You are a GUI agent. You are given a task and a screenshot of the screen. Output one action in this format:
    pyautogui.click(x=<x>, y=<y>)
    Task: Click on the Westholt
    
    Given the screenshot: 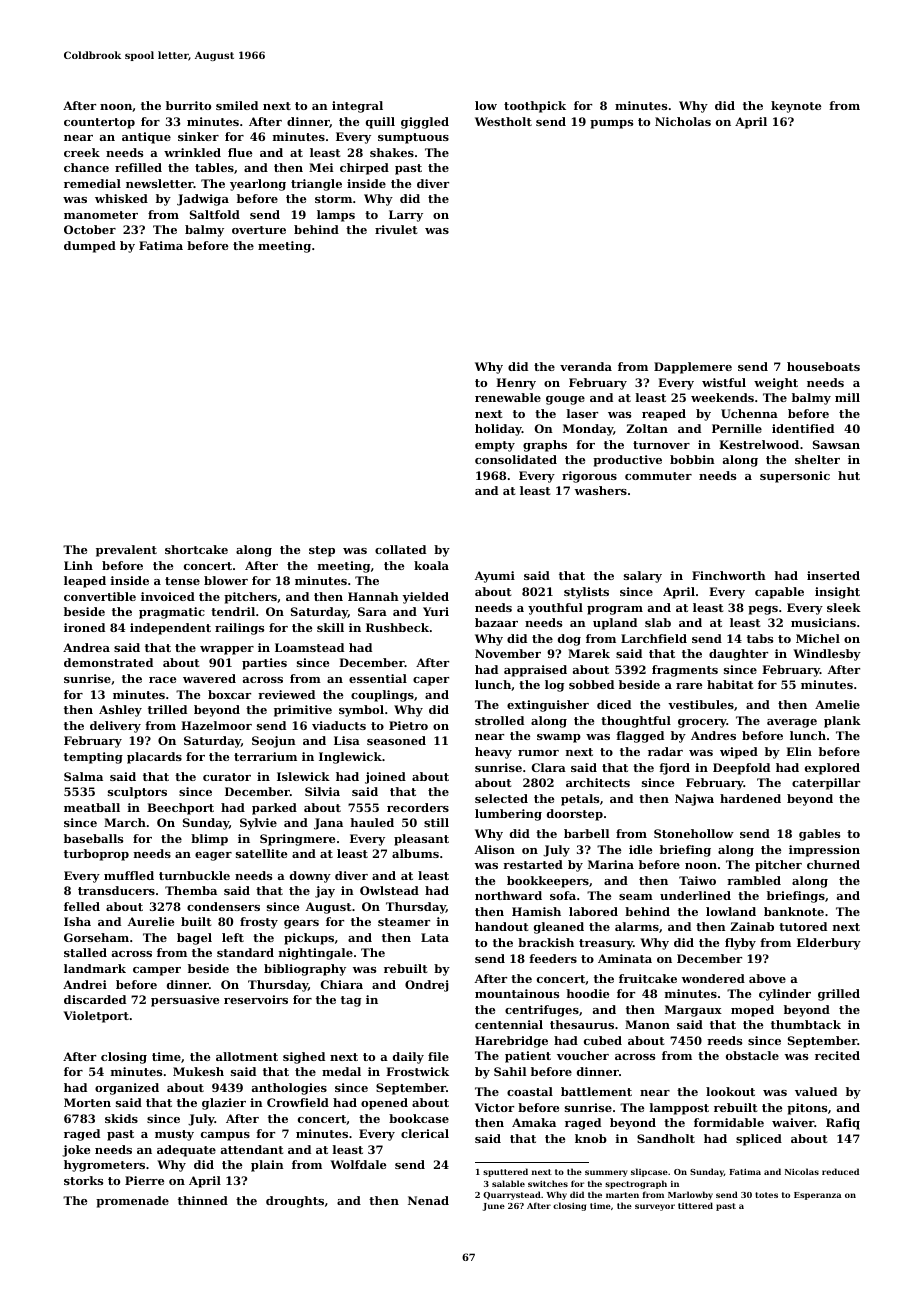 What is the action you would take?
    pyautogui.click(x=503, y=121)
